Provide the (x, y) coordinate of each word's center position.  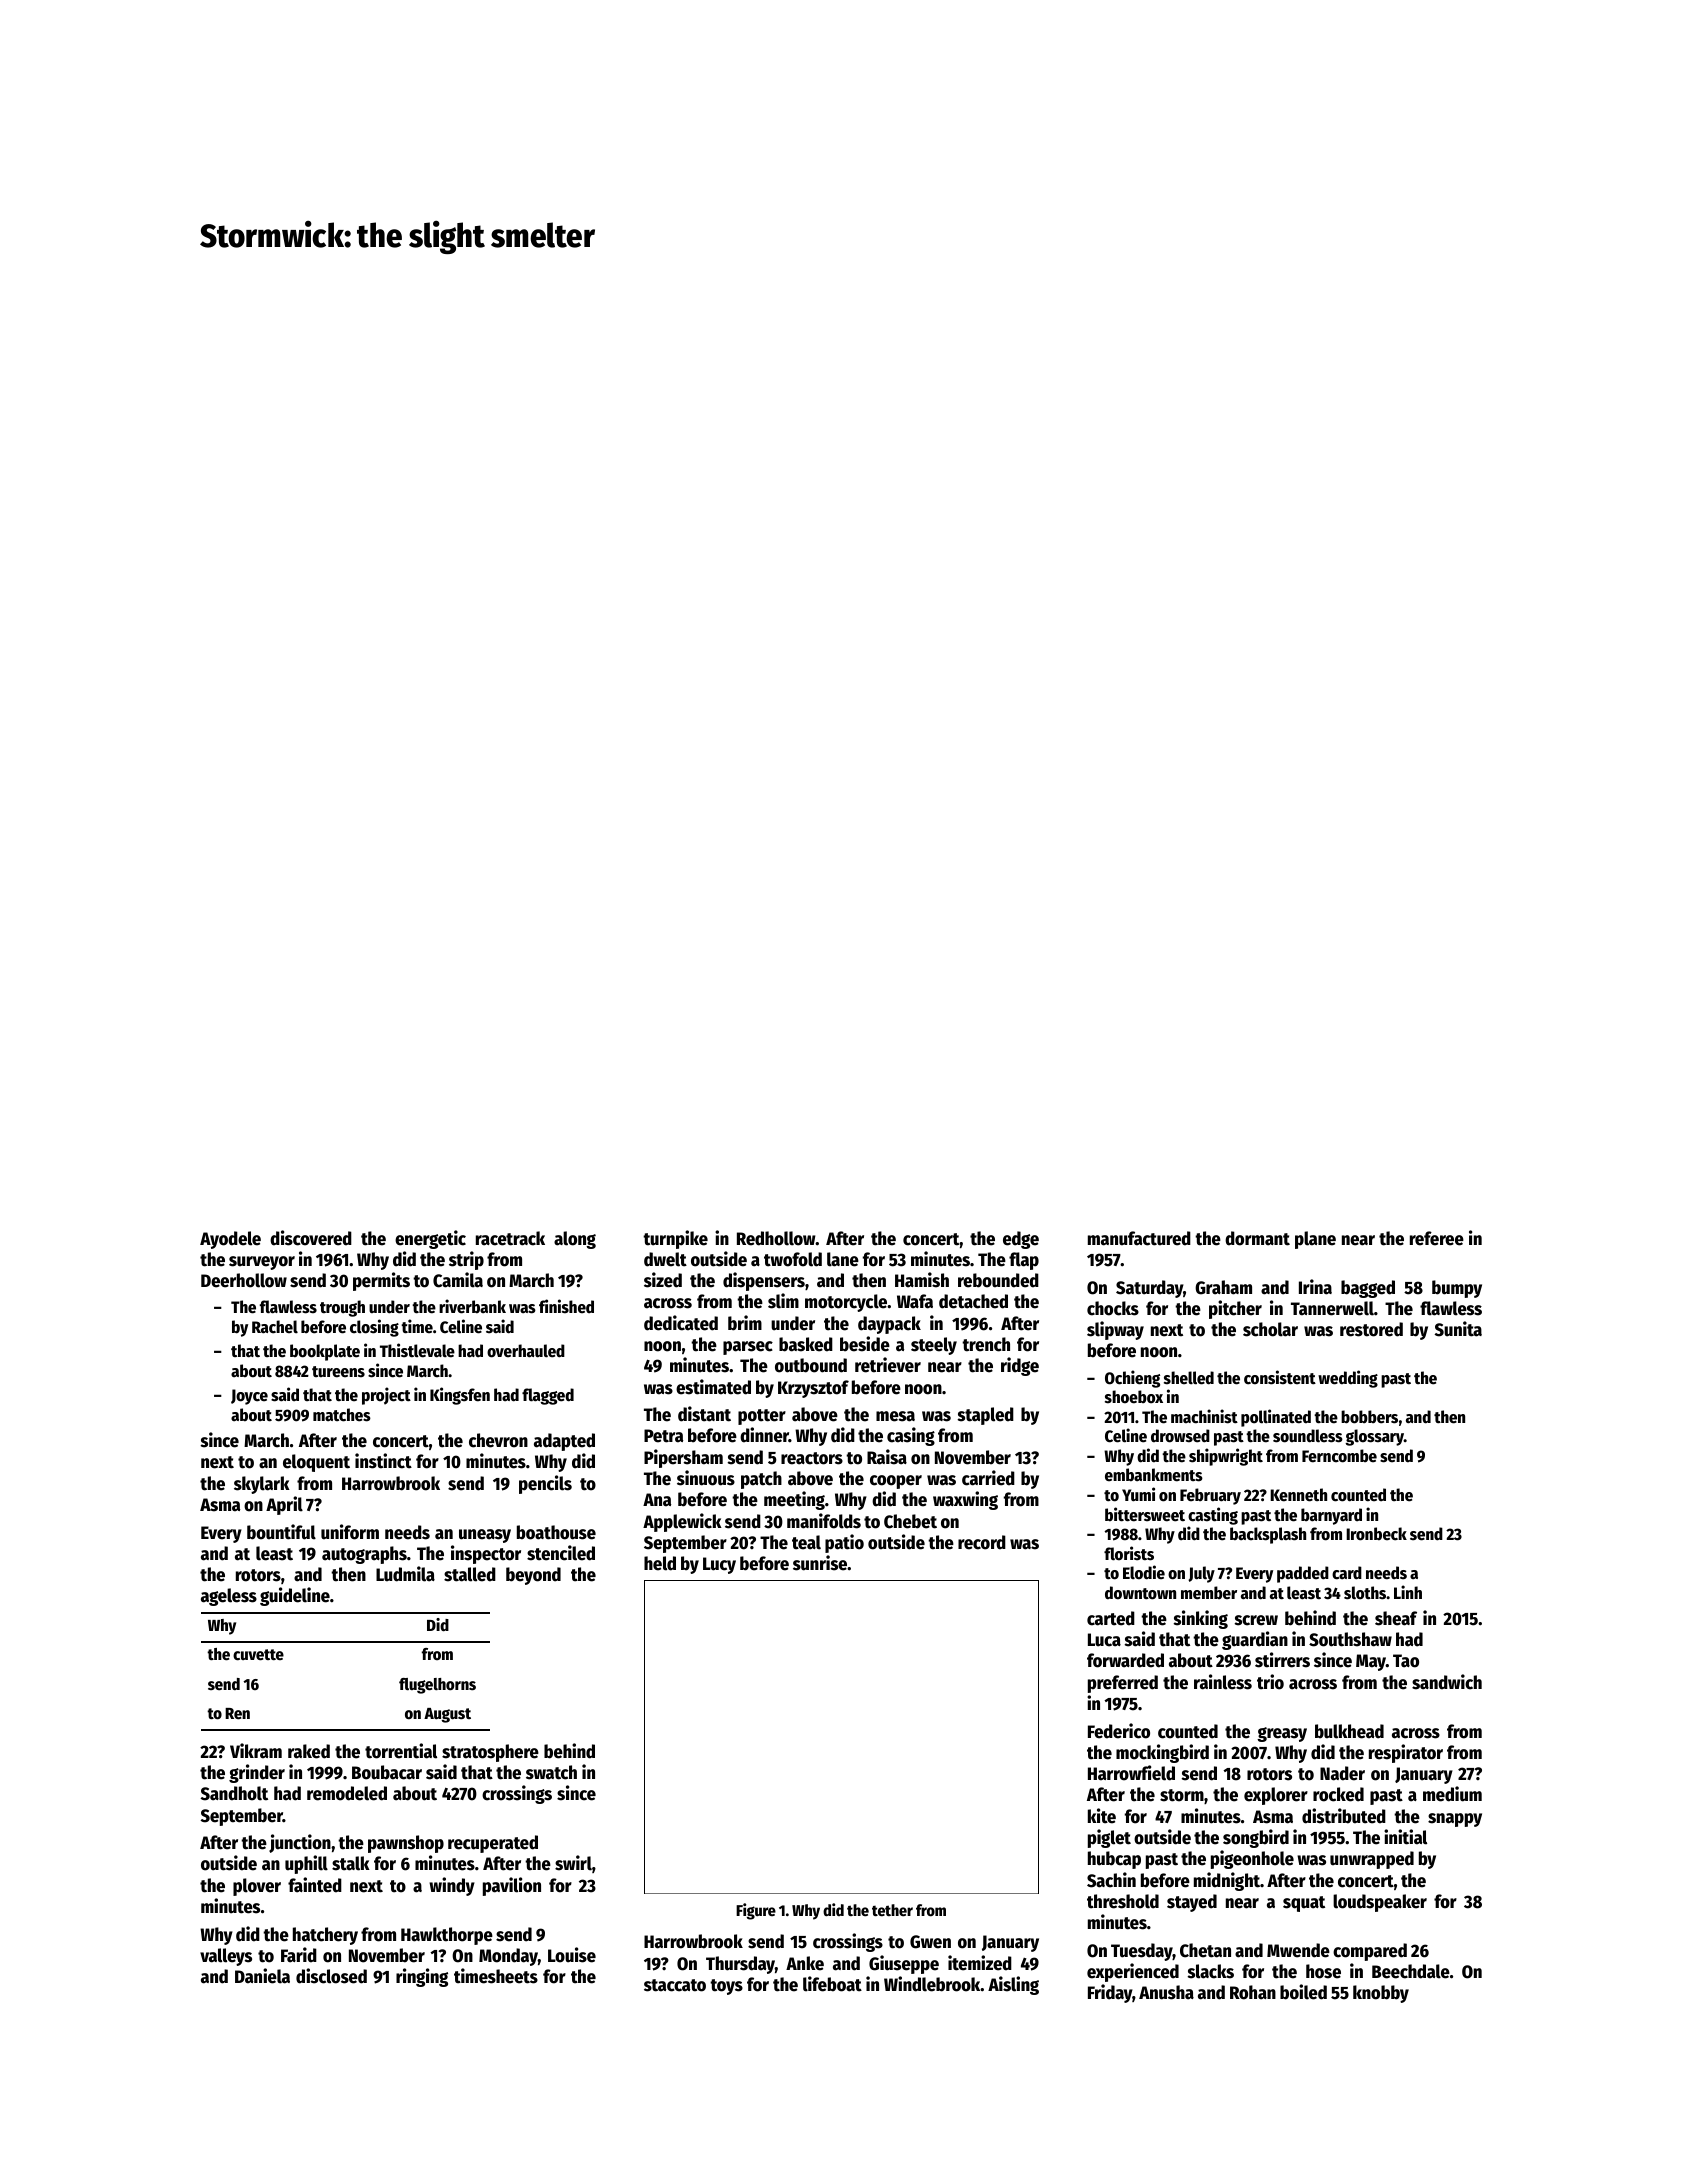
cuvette (258, 1655)
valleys (226, 1957)
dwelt (665, 1259)
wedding (1348, 1379)
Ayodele (230, 1240)
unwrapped (1372, 1860)
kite (1102, 1816)
